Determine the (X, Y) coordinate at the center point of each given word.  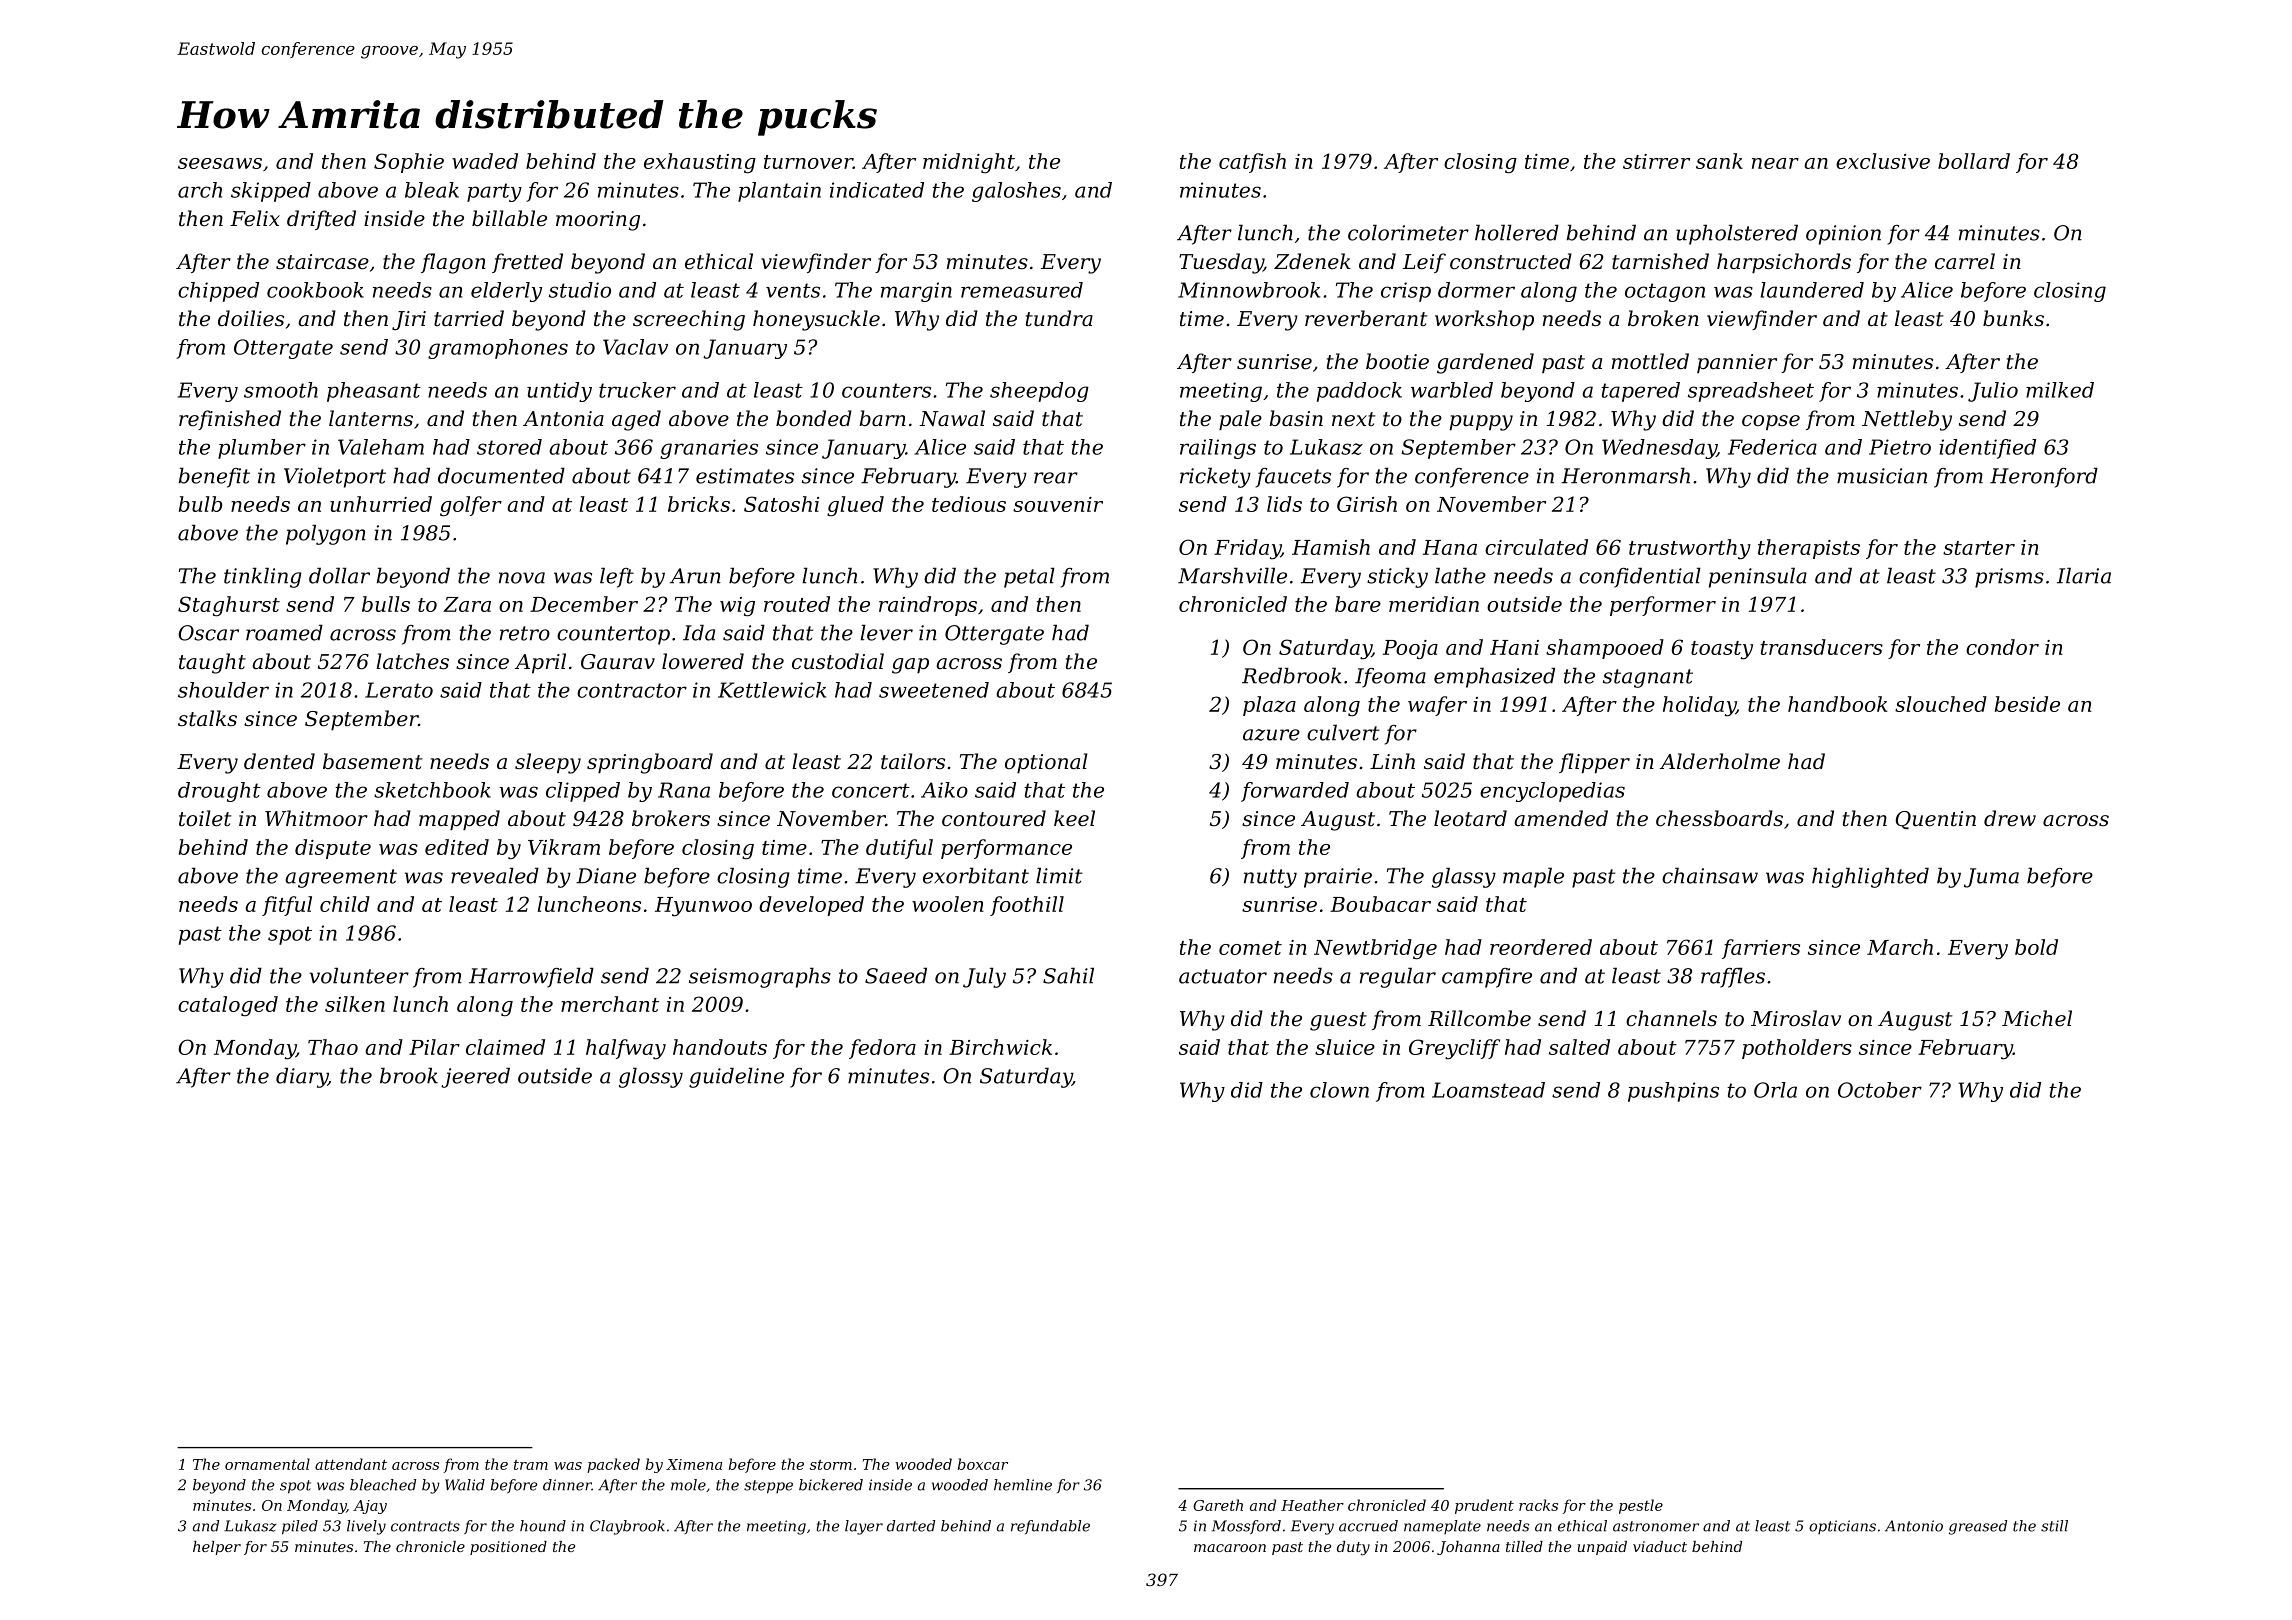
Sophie (409, 163)
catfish (1252, 163)
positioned (508, 1548)
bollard (1974, 161)
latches (412, 661)
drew (2010, 818)
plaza (1269, 706)
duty (1353, 1548)
